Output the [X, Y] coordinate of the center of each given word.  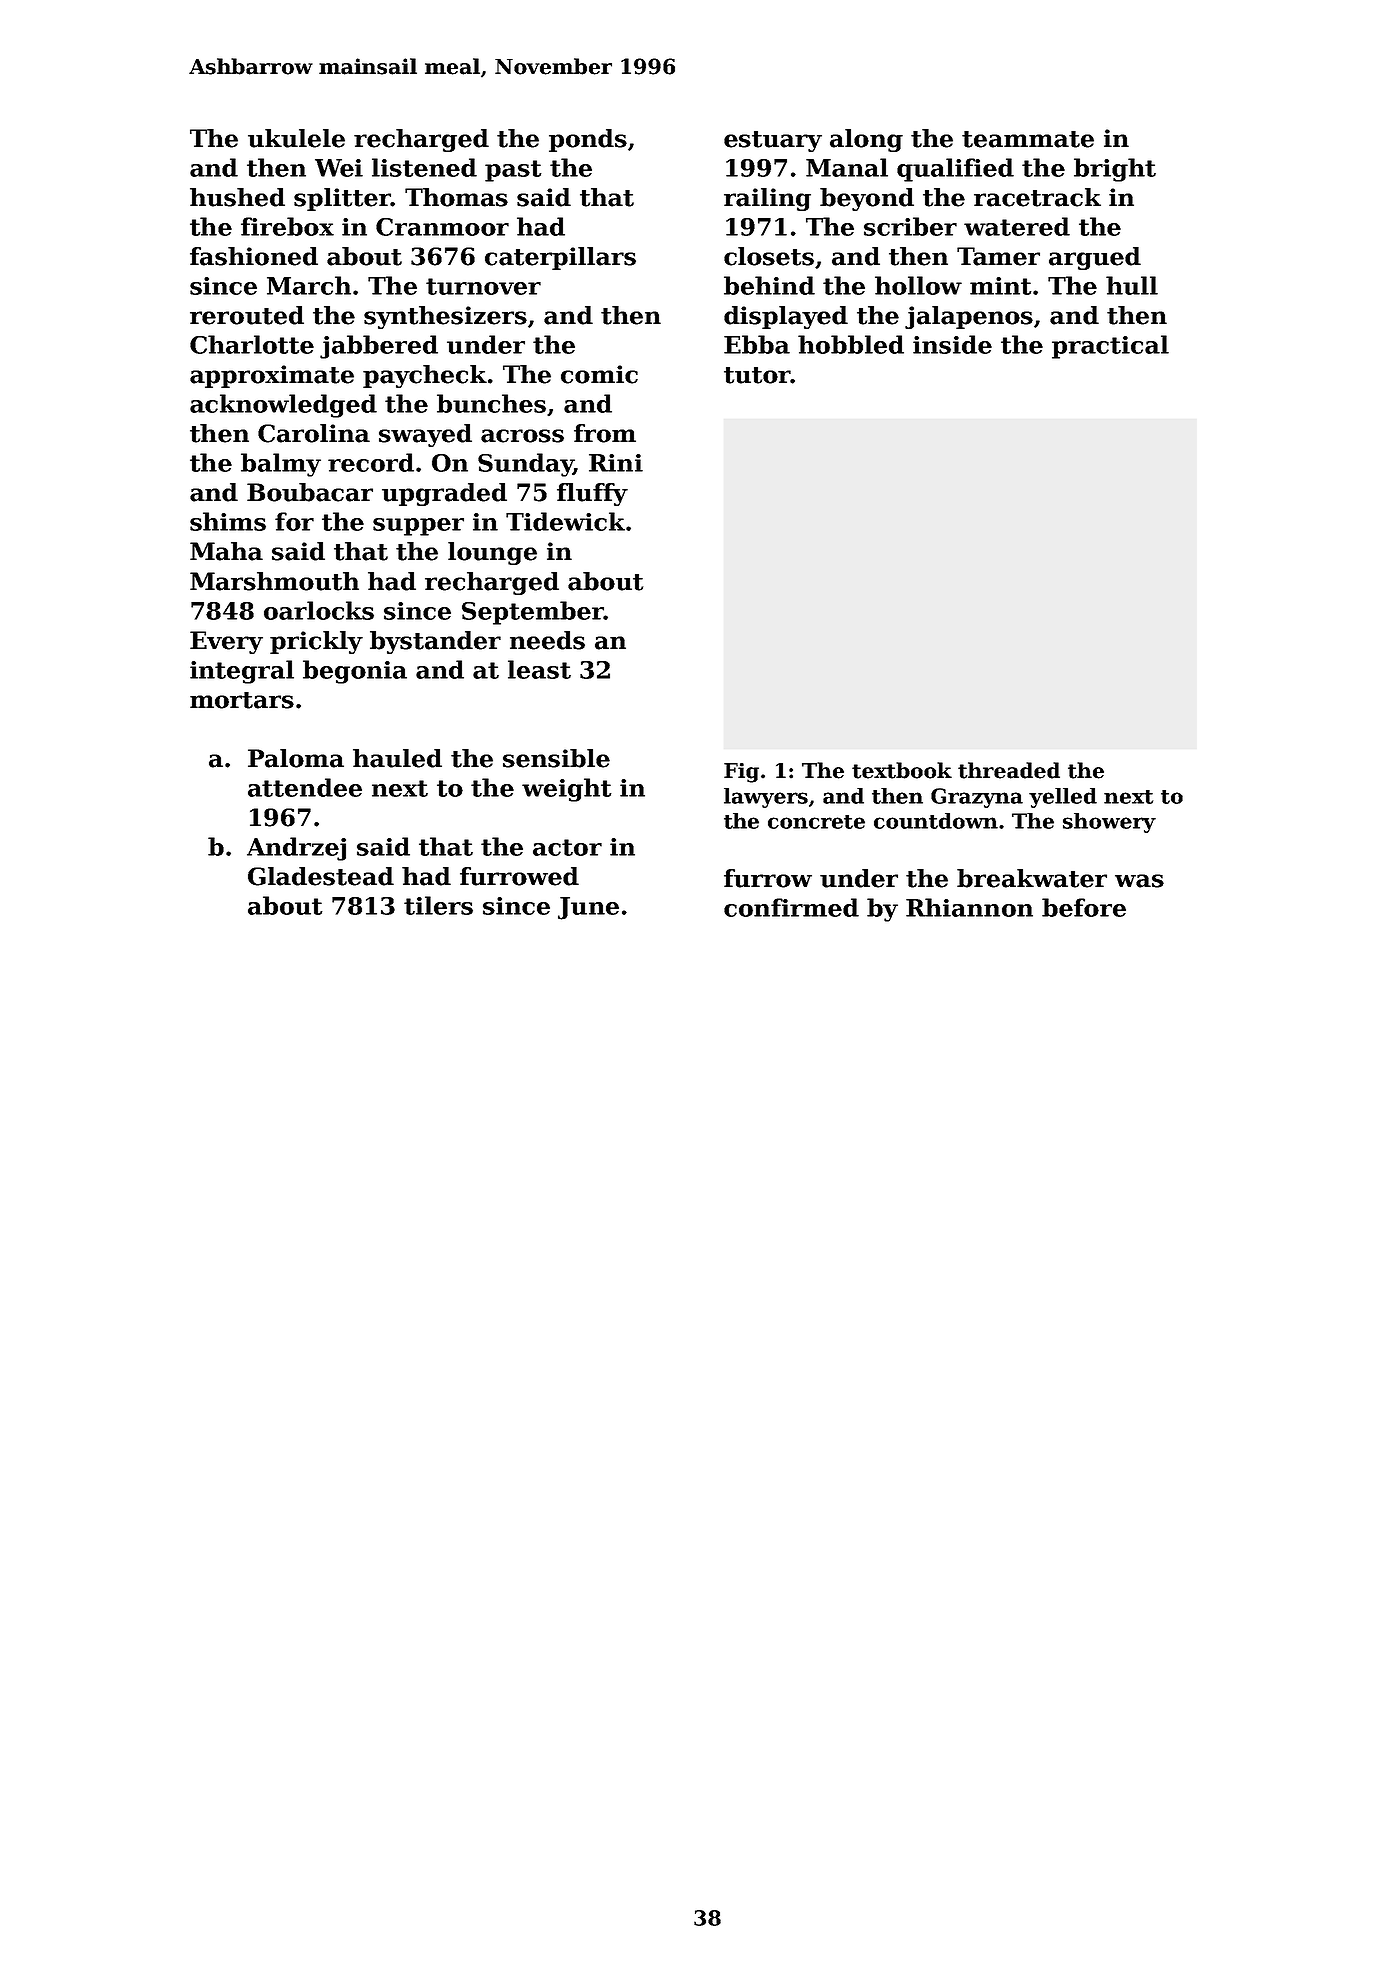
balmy [281, 465]
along [866, 140]
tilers [438, 905]
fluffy [592, 494]
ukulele [296, 138]
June [588, 908]
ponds [588, 140]
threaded [1009, 770]
